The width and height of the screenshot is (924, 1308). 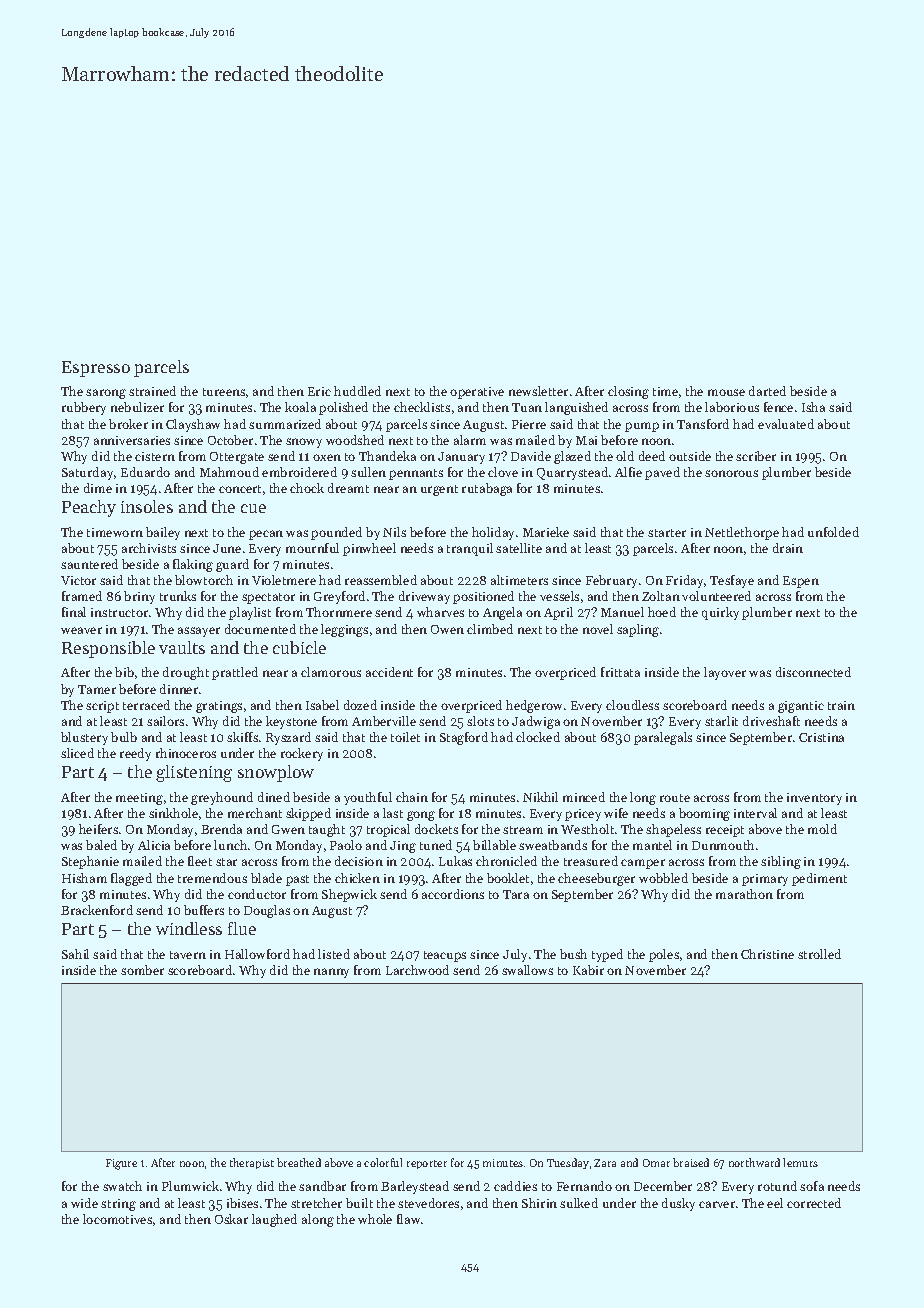 I want to click on toilet, so click(x=405, y=737).
